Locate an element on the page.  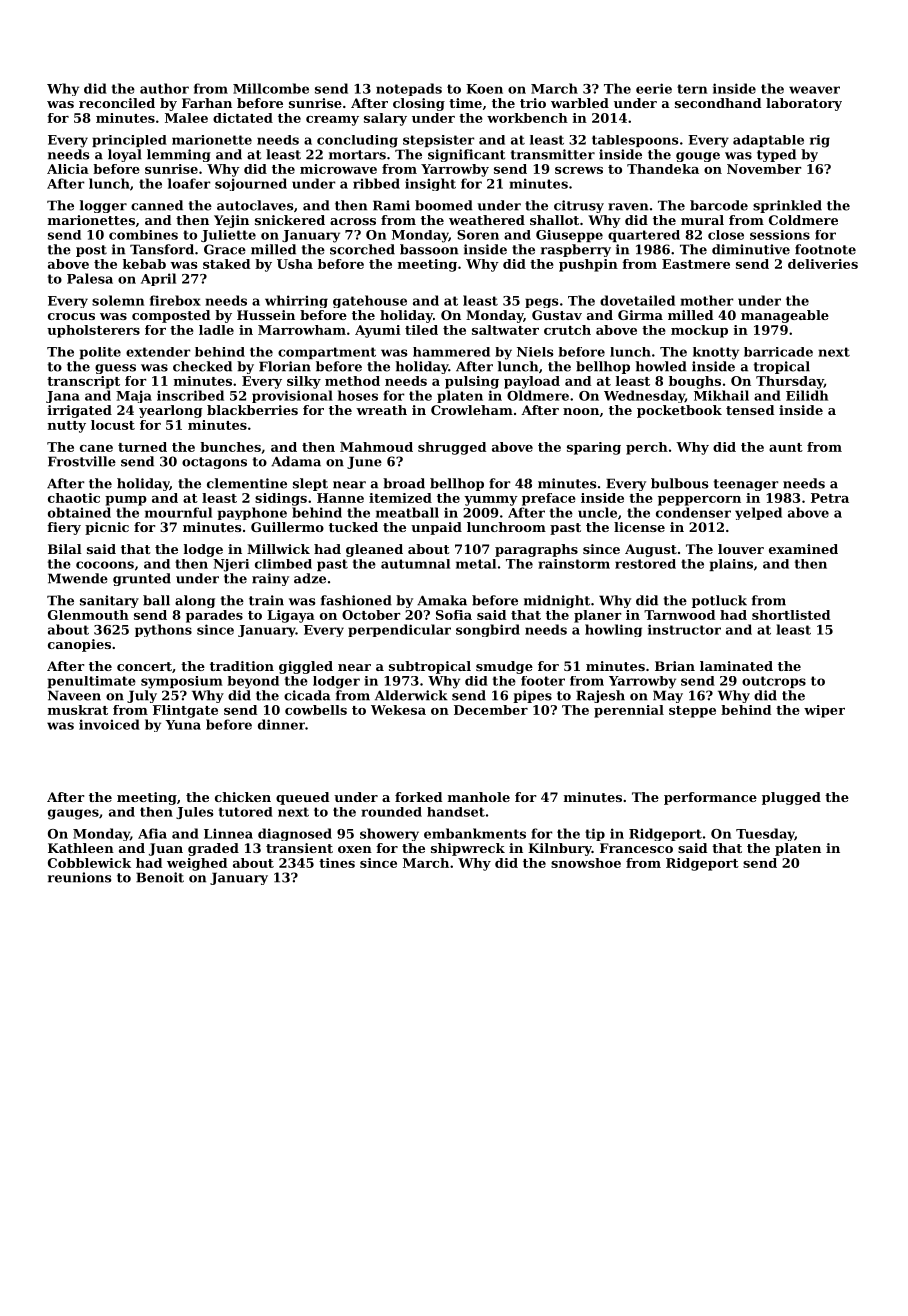
reconciled is located at coordinates (117, 103).
